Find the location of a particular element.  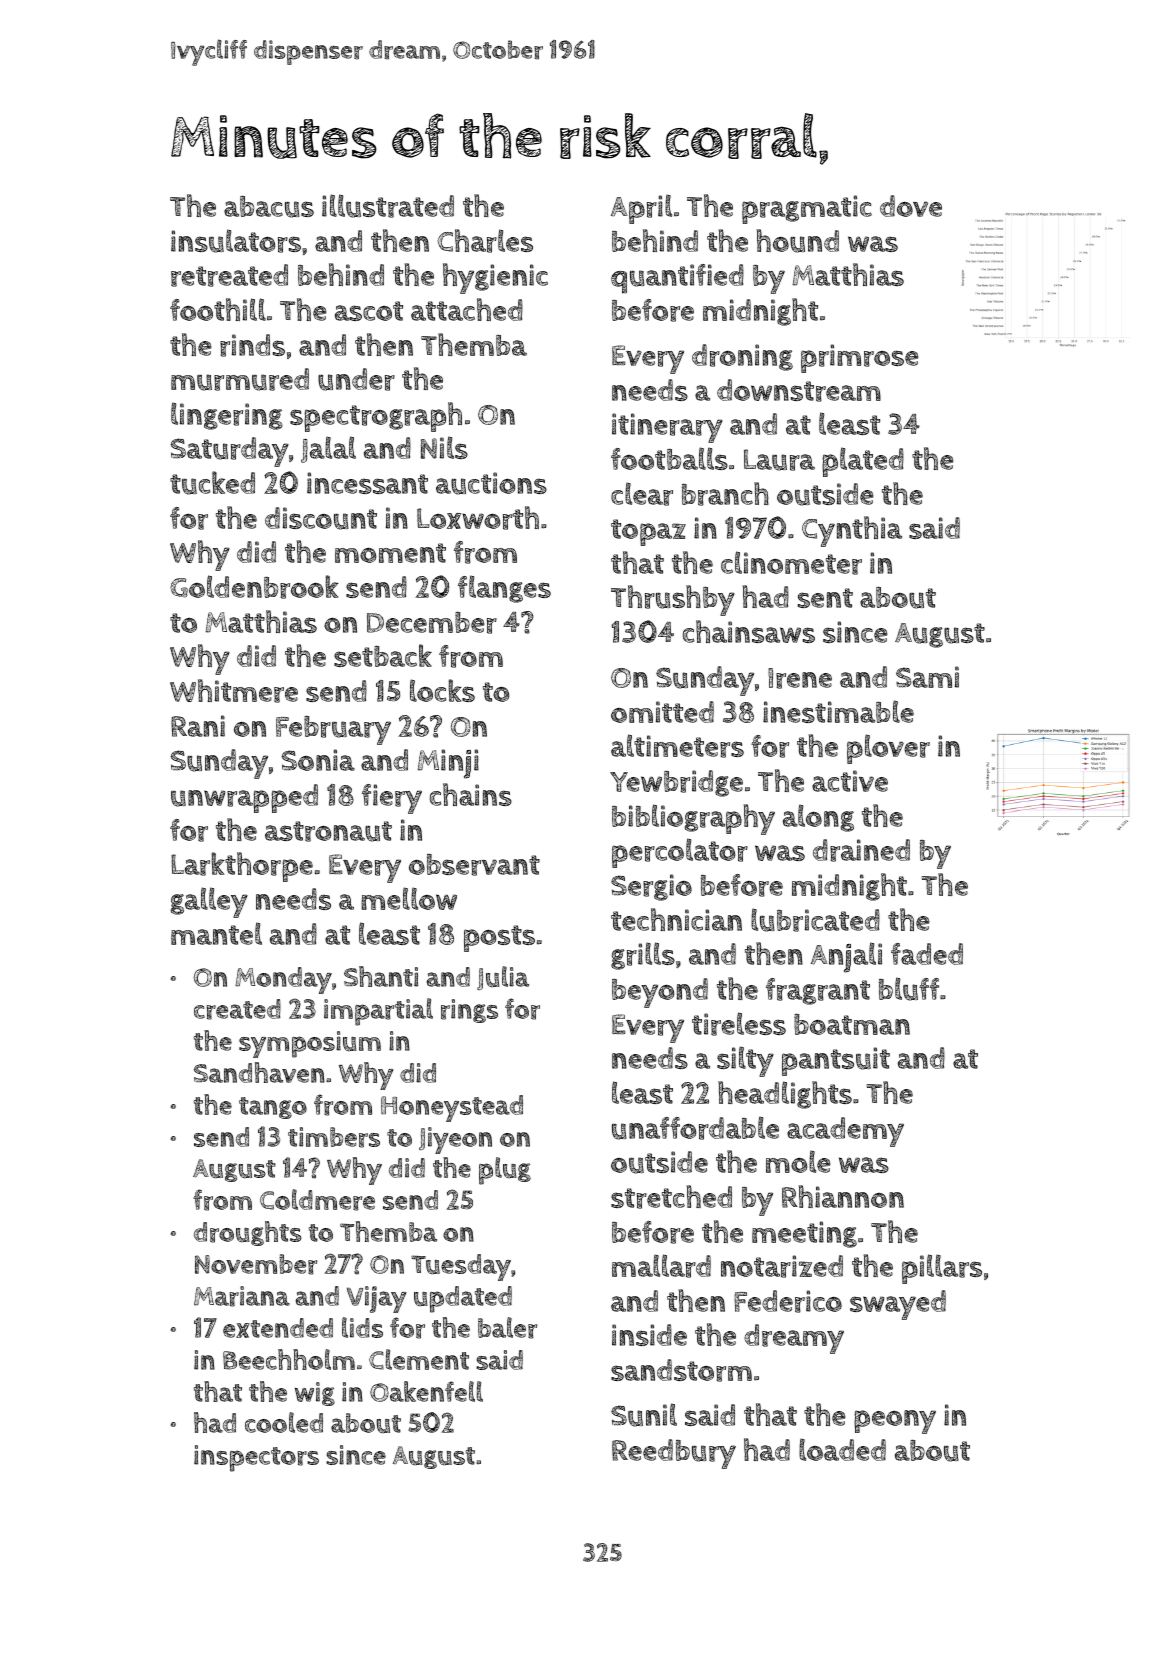

cooled is located at coordinates (284, 1422).
